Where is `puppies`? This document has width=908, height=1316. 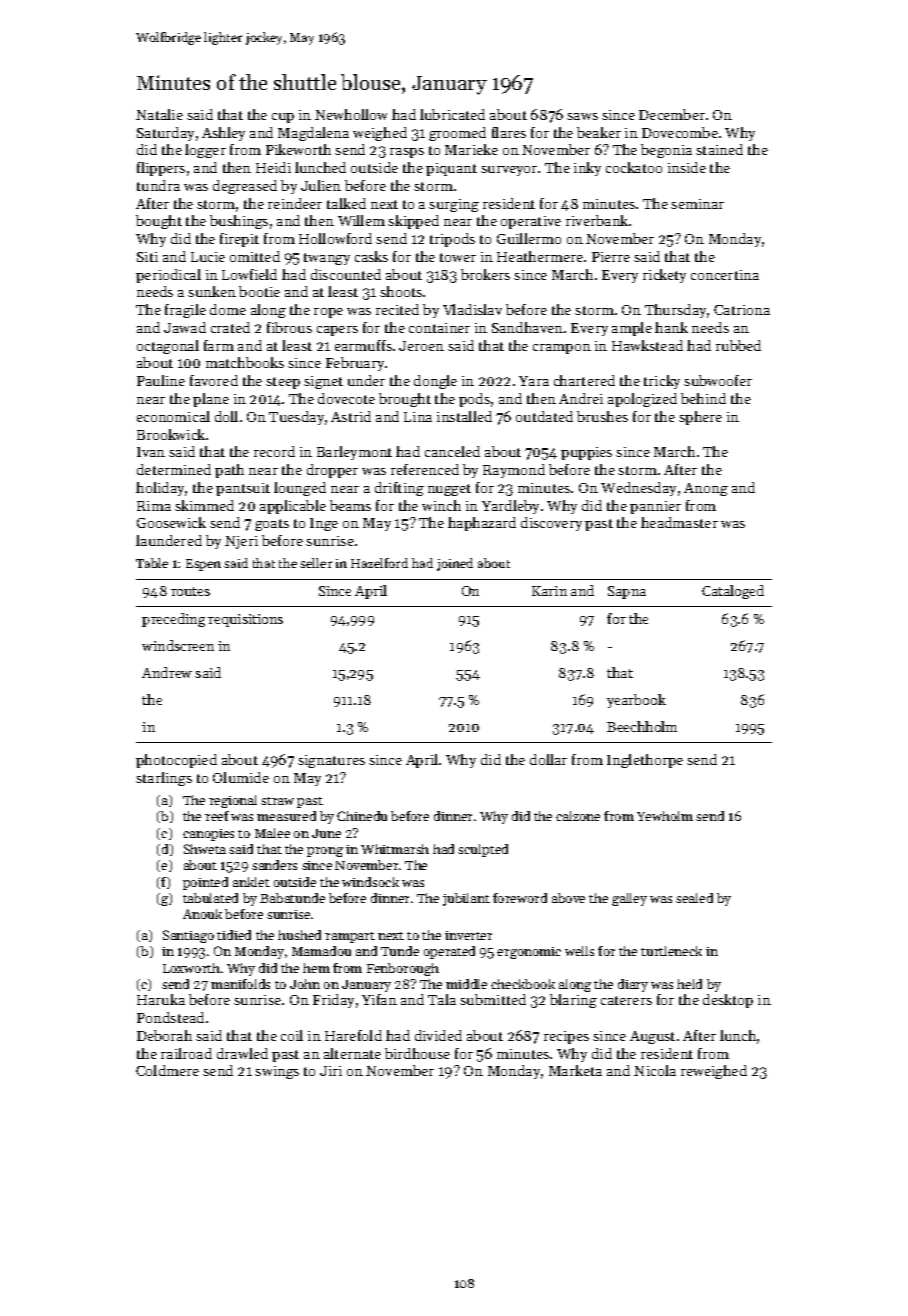 puppies is located at coordinates (586, 453).
